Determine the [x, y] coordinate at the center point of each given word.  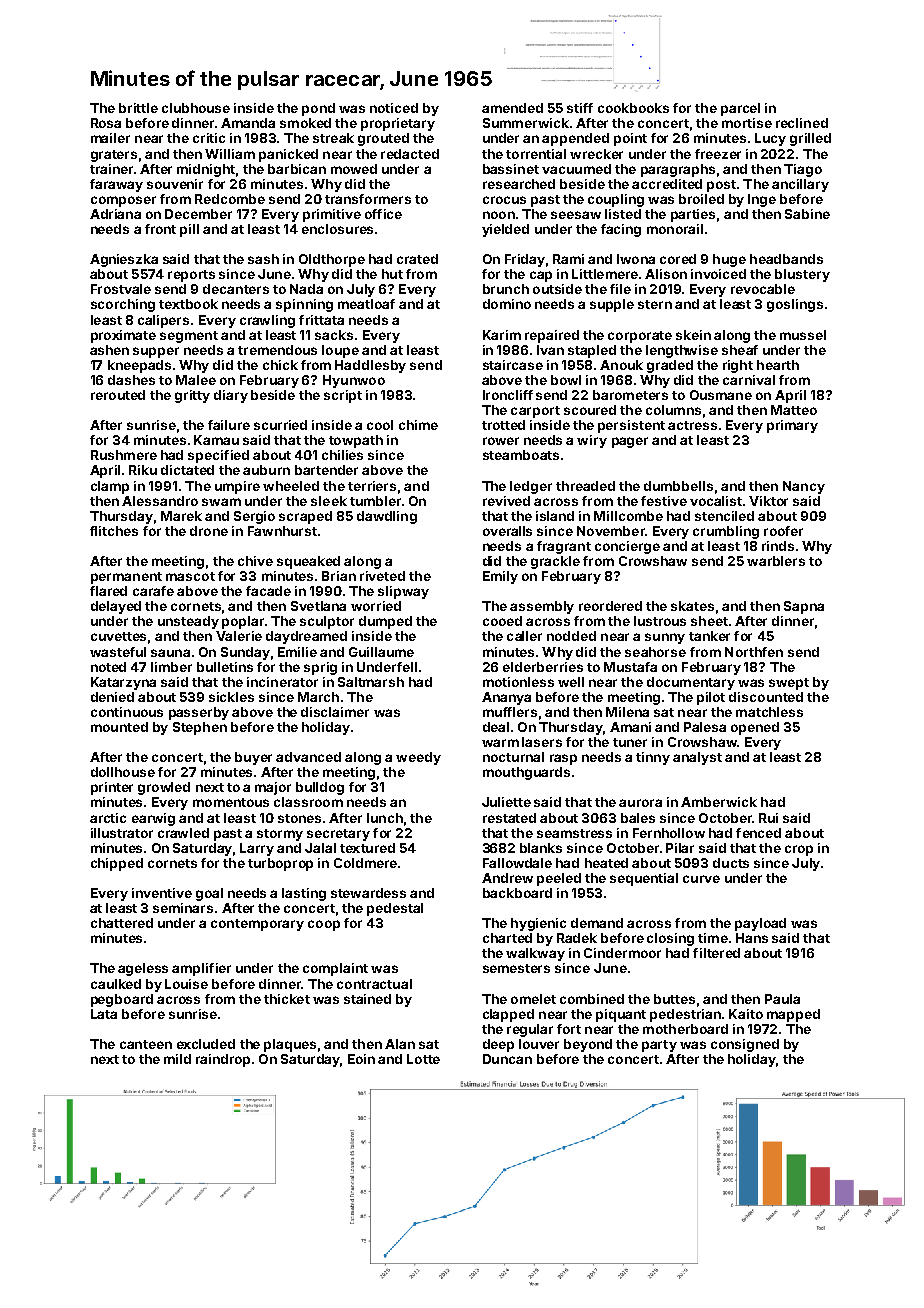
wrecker [596, 154]
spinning [304, 305]
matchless [769, 712]
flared [108, 591]
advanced [308, 757]
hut [392, 274]
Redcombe [230, 199]
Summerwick [526, 123]
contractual [374, 984]
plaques [290, 1045]
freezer [718, 154]
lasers [542, 742]
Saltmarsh [371, 682]
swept [789, 684]
